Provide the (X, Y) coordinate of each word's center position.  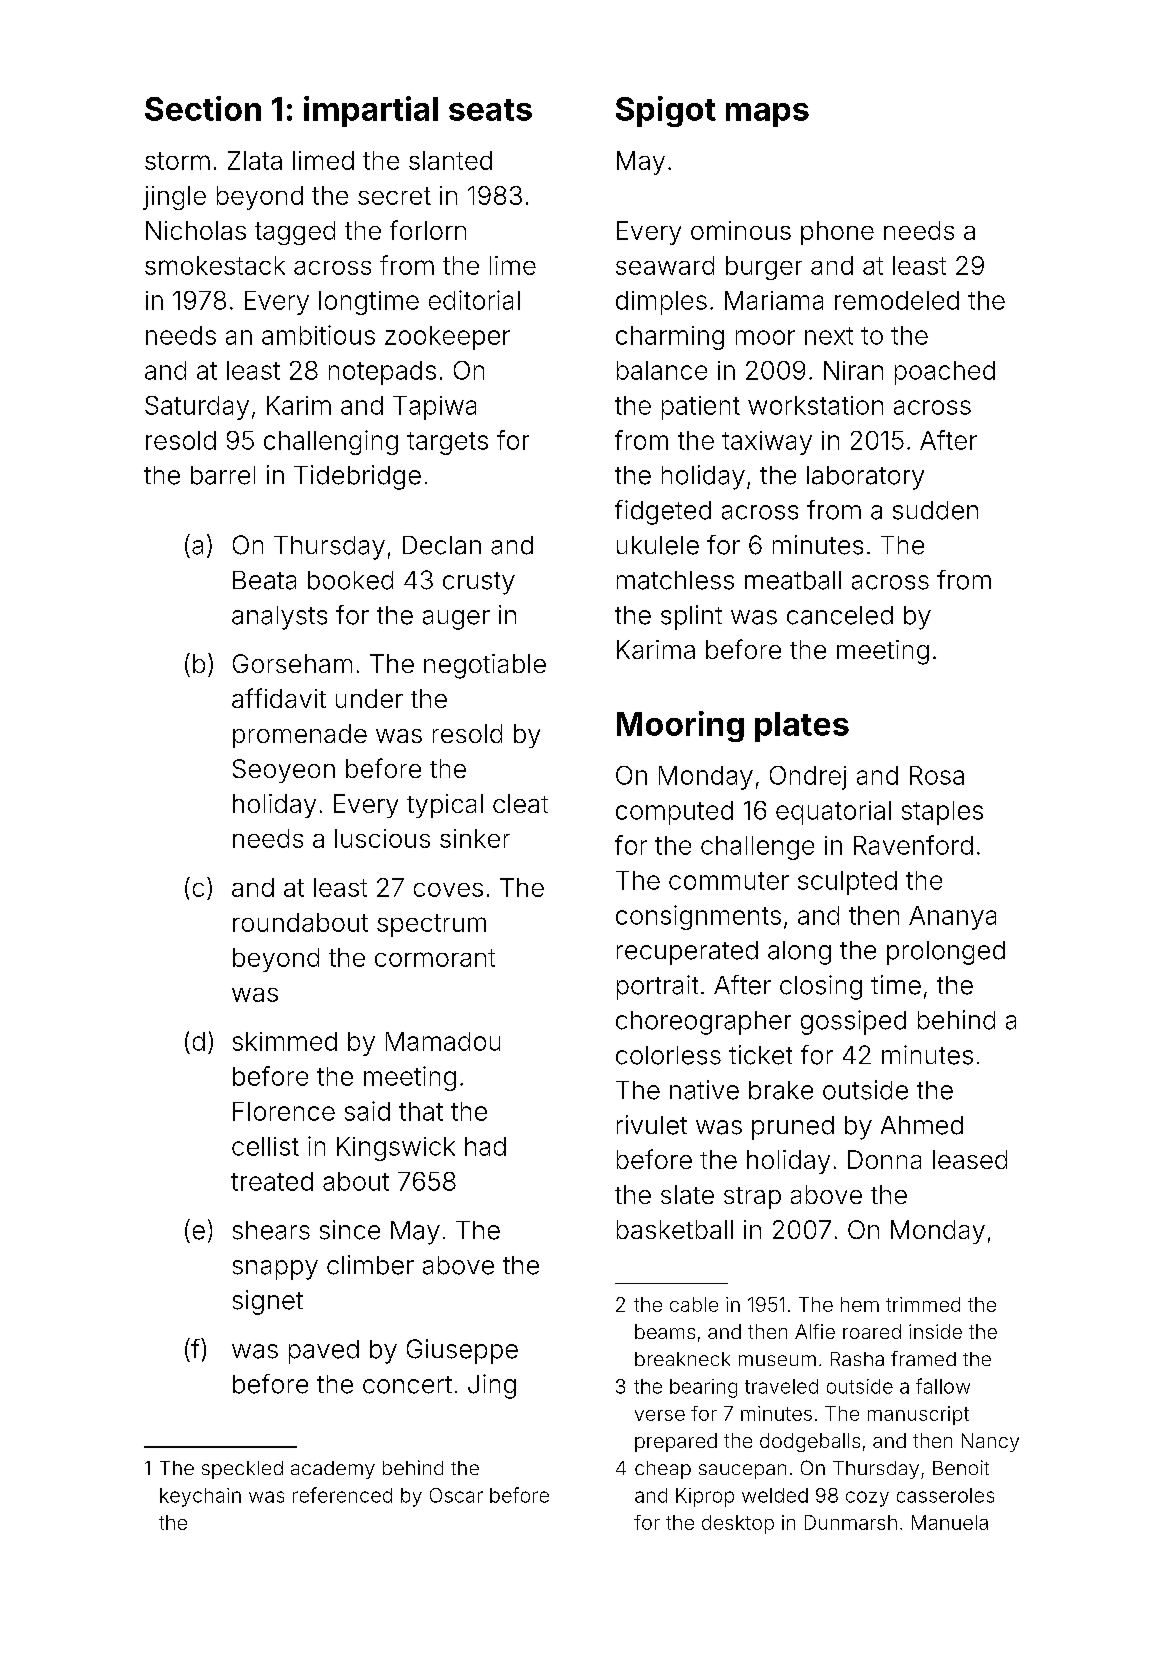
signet (268, 1302)
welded (775, 1495)
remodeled (897, 300)
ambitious (318, 335)
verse (660, 1415)
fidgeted (663, 512)
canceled (840, 615)
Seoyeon (284, 771)
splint (691, 617)
